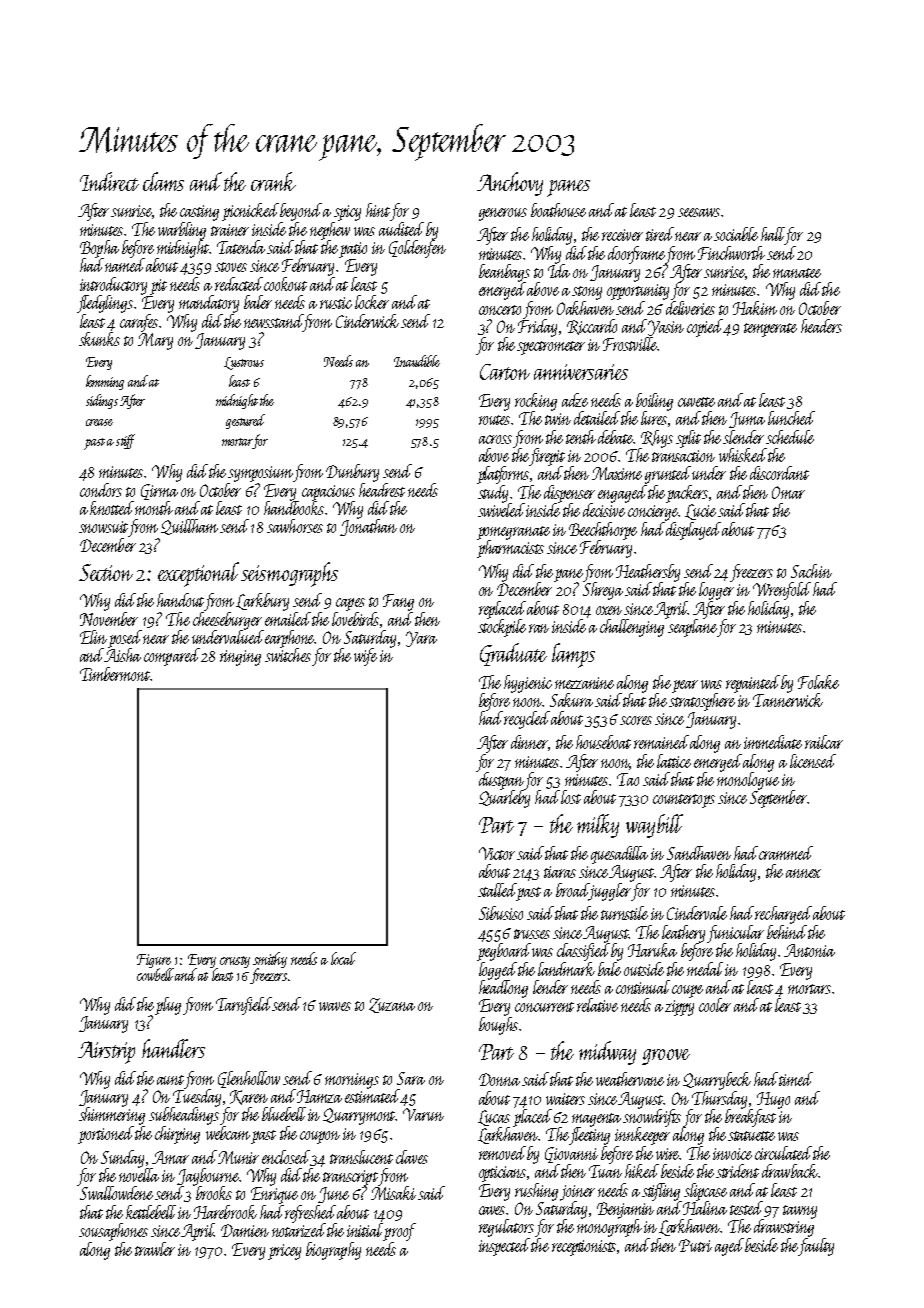  I want to click on wife, so click(365, 657).
